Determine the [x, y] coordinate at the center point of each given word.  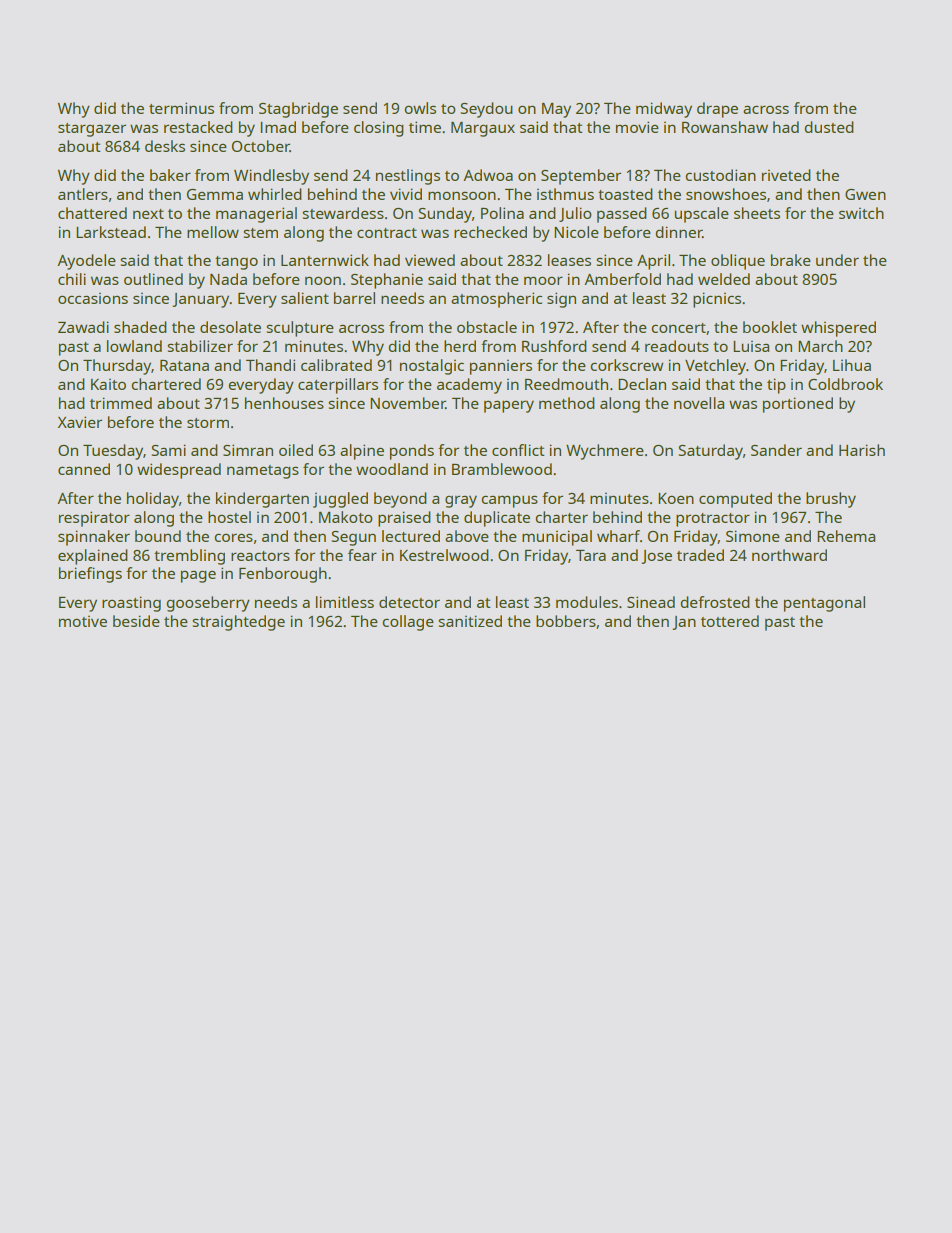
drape [717, 110]
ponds [412, 452]
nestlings [408, 177]
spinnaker [94, 538]
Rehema [846, 536]
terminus [181, 108]
